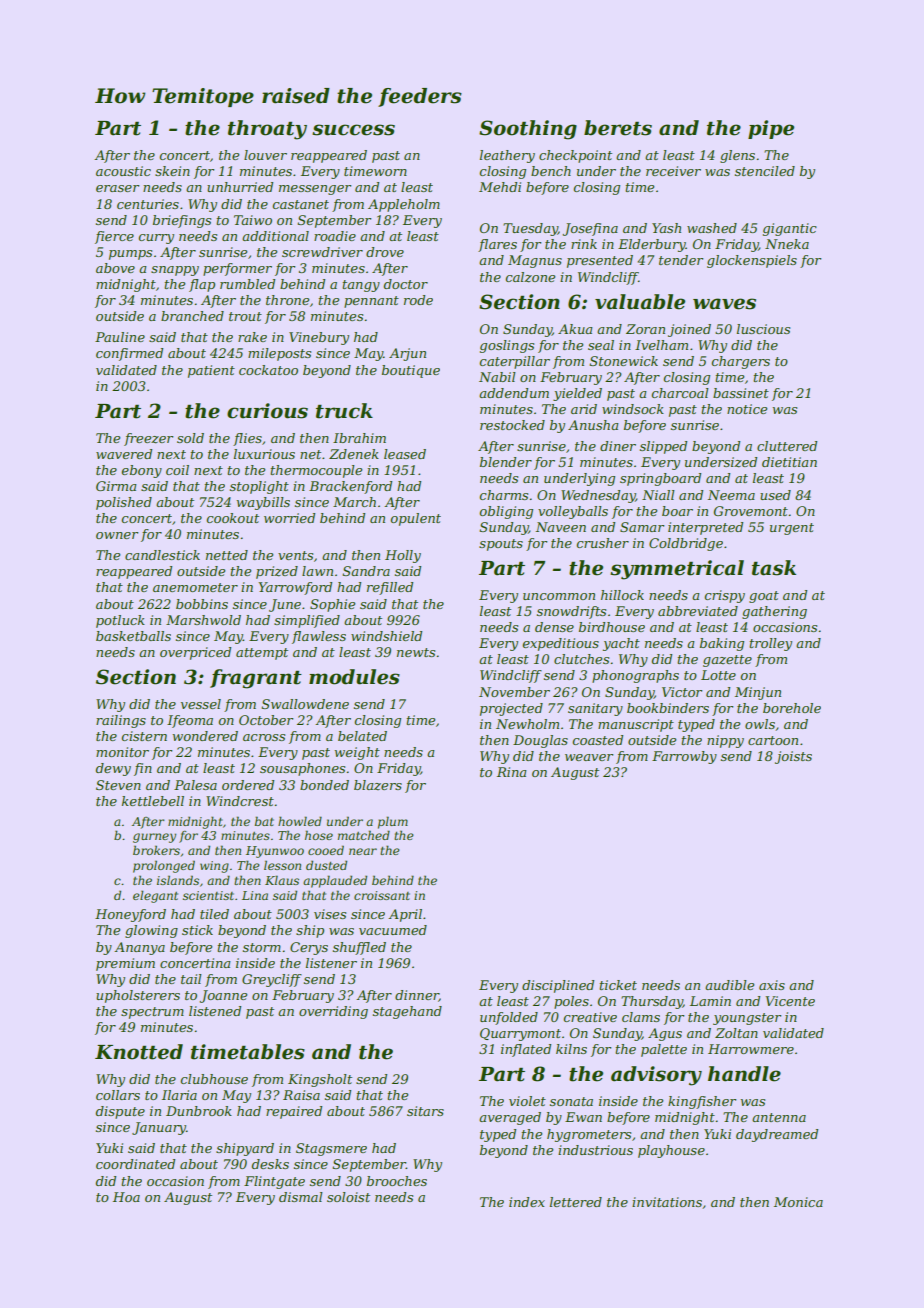 The image size is (924, 1308). Describe the element at coordinates (771, 129) in the document. I see `pipe` at that location.
